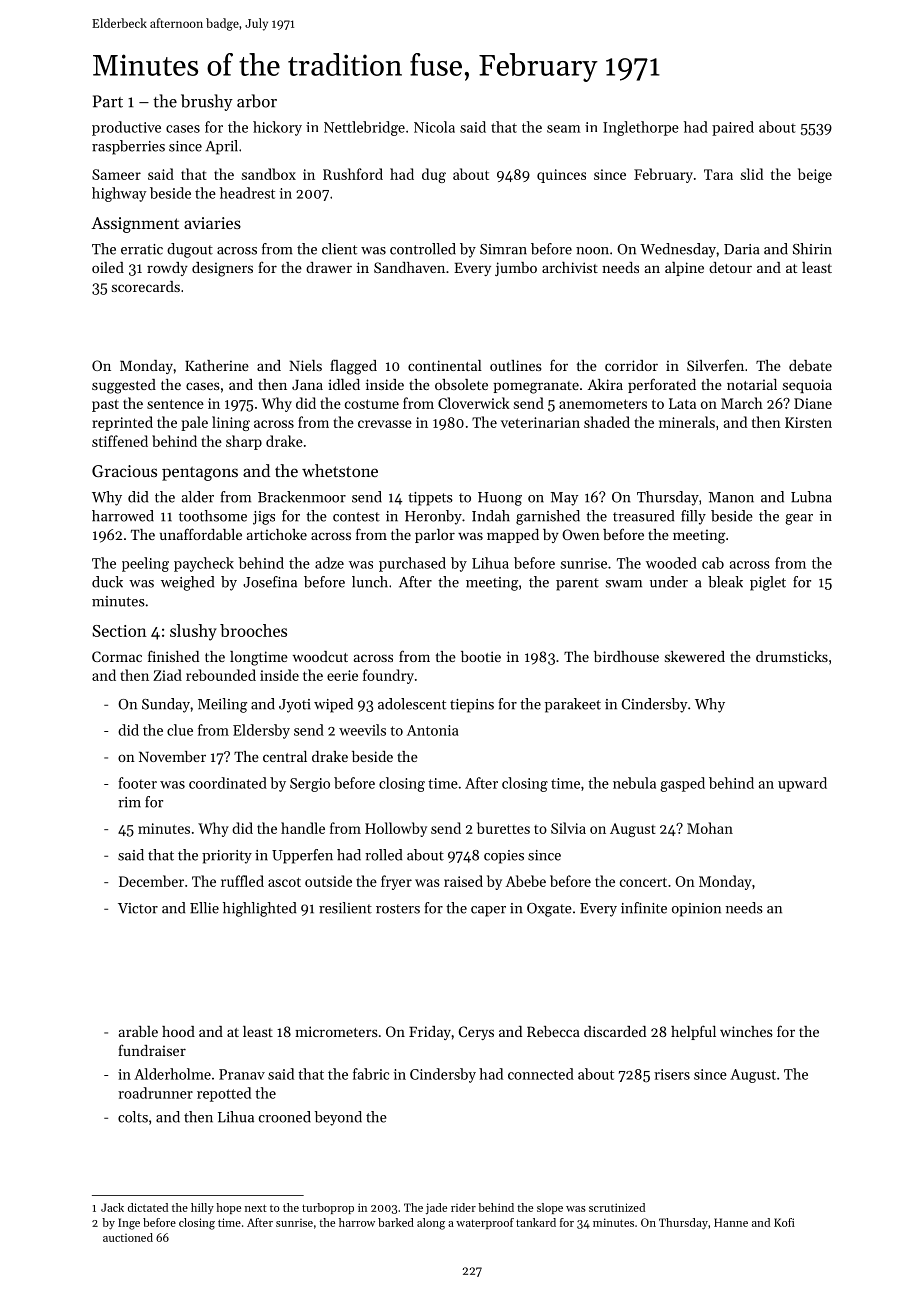 The width and height of the screenshot is (924, 1308). Describe the element at coordinates (516, 269) in the screenshot. I see `jumbo` at that location.
